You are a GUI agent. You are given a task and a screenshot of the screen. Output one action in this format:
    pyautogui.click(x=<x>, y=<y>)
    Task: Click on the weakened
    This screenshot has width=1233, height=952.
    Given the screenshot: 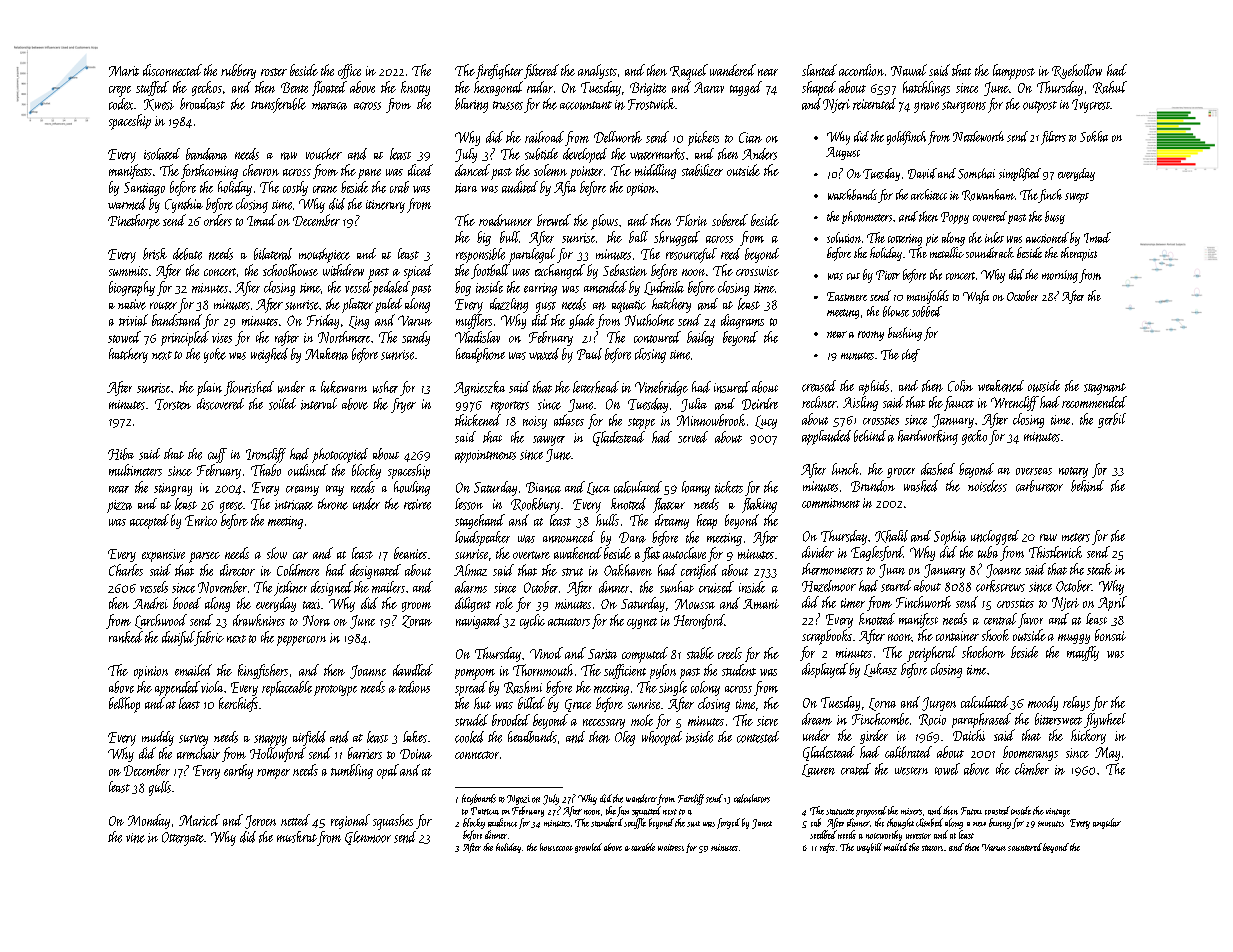 What is the action you would take?
    pyautogui.click(x=1001, y=386)
